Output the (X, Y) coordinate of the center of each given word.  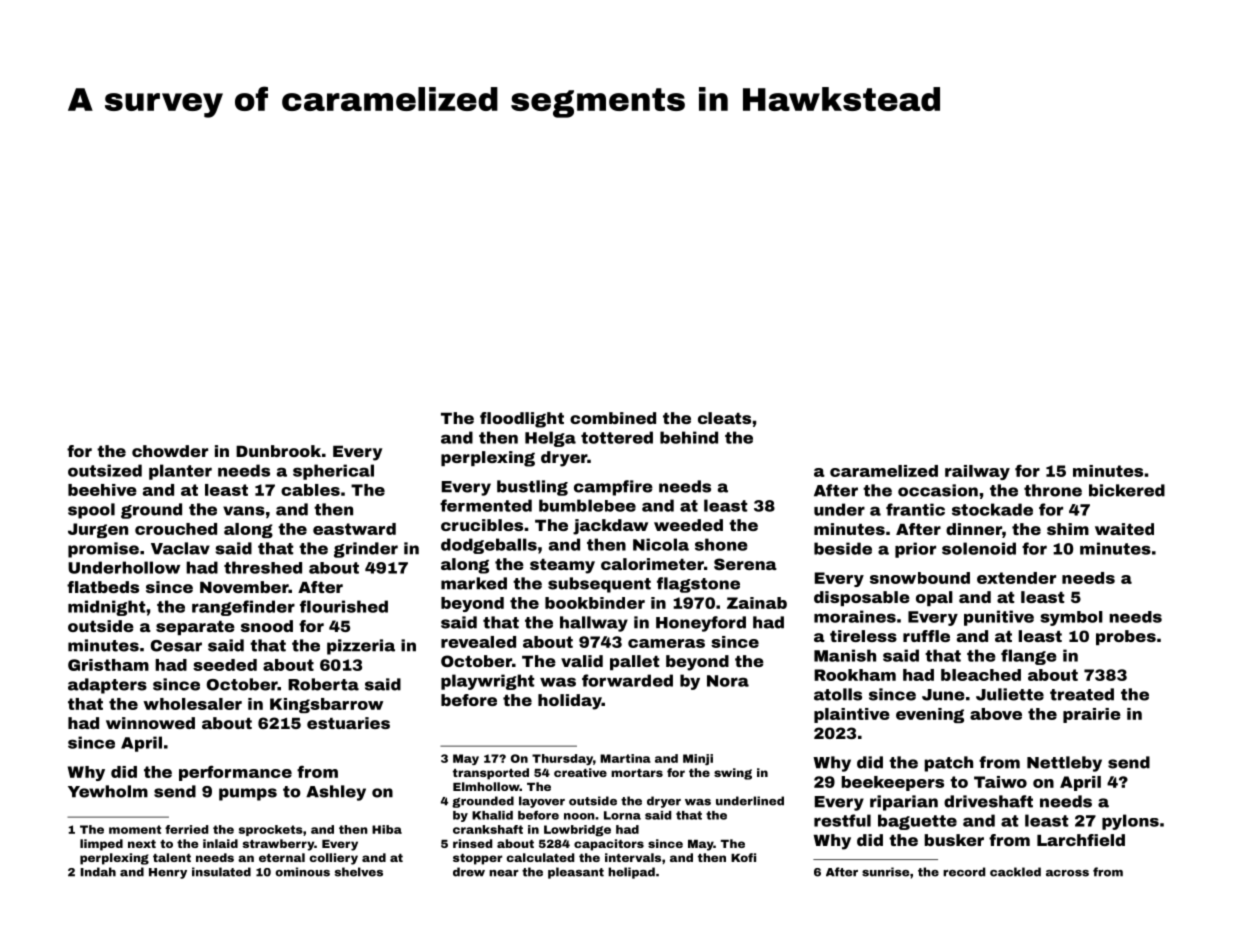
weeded (688, 525)
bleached (981, 675)
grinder (366, 550)
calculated (540, 857)
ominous (303, 872)
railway (977, 472)
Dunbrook (278, 451)
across (1067, 873)
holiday (570, 702)
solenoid (979, 548)
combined (613, 418)
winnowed (150, 723)
